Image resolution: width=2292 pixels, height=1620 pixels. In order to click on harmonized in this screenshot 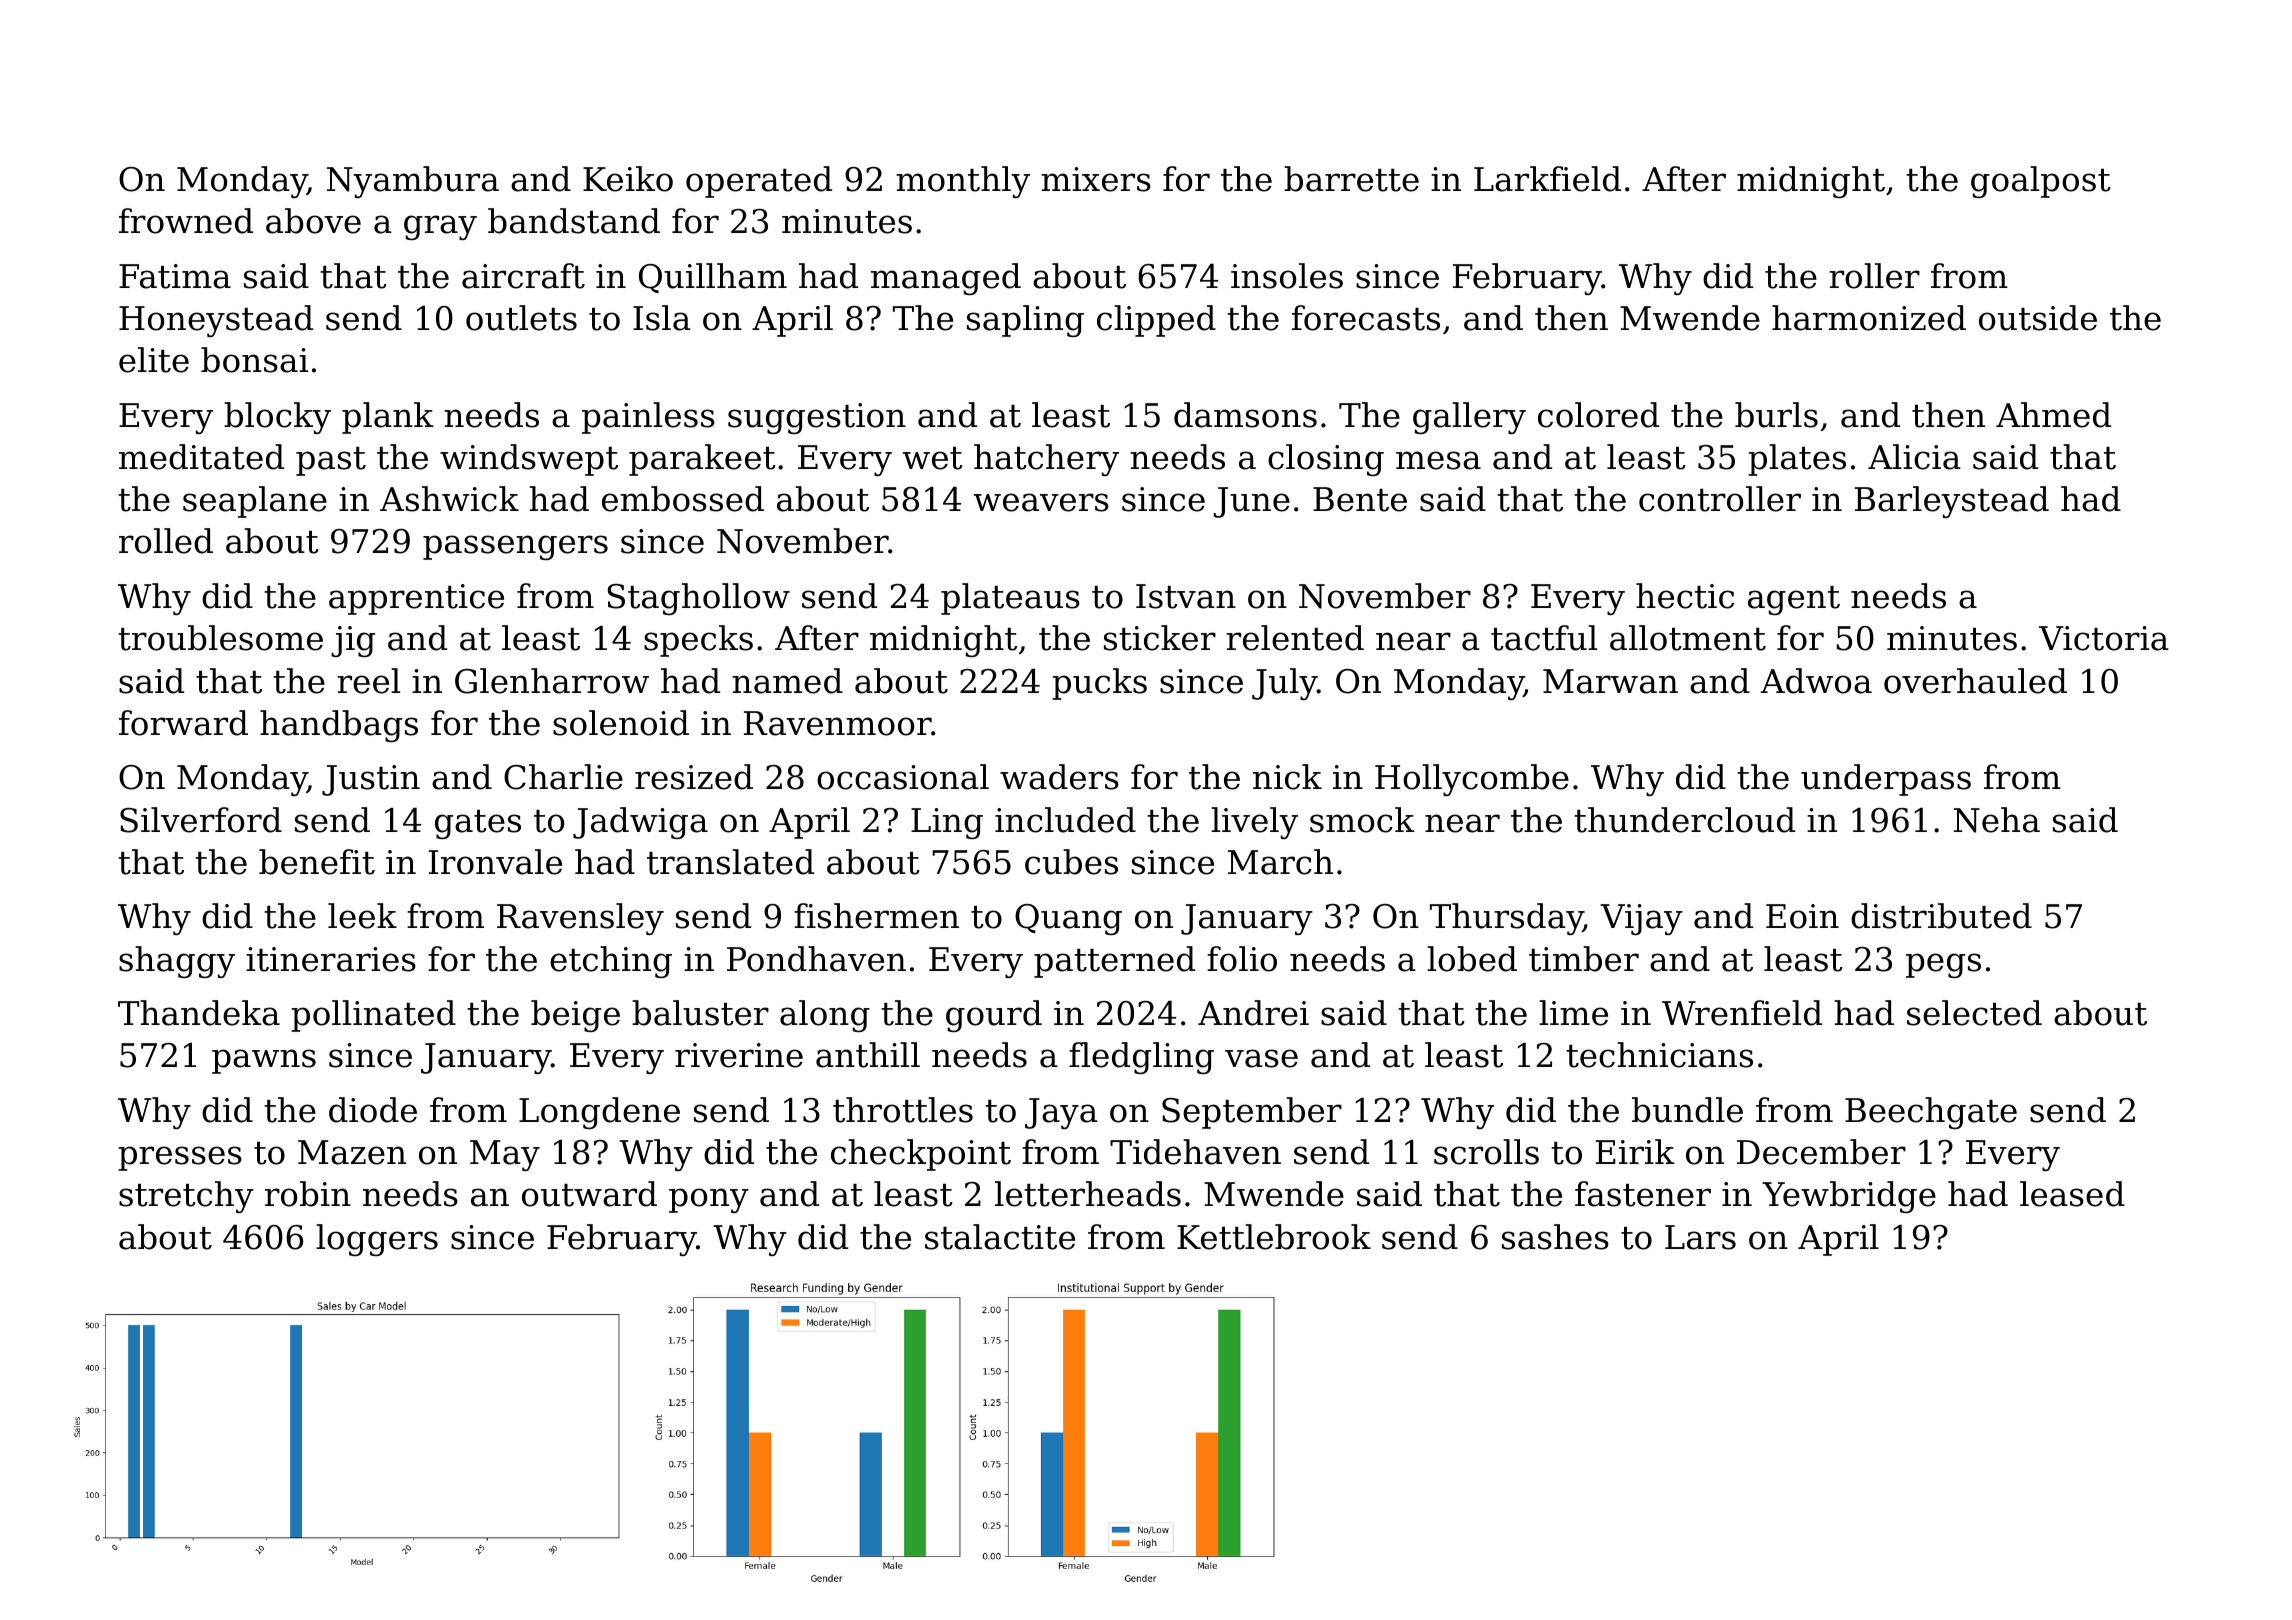, I will do `click(1869, 318)`.
